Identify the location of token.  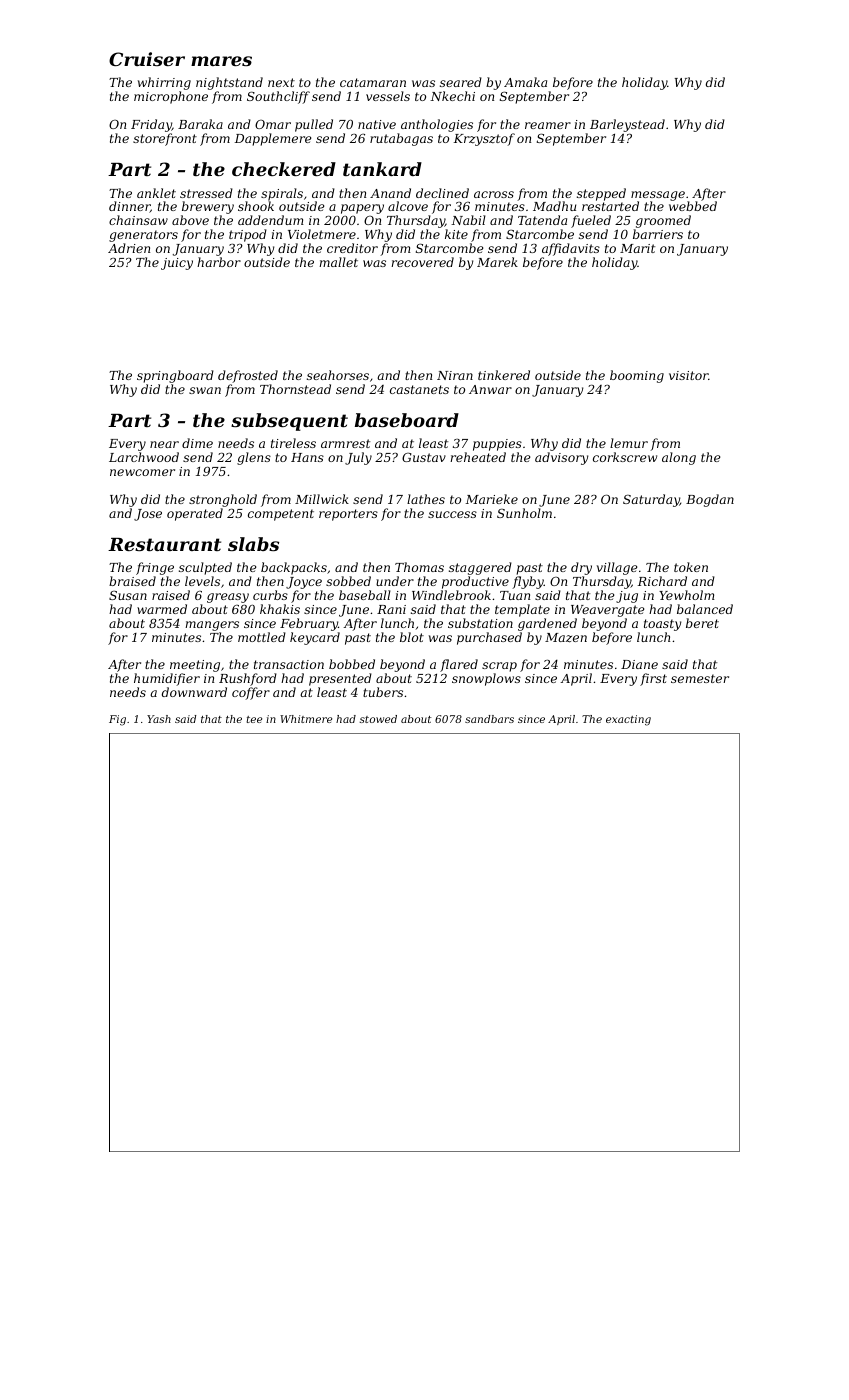
(691, 567).
